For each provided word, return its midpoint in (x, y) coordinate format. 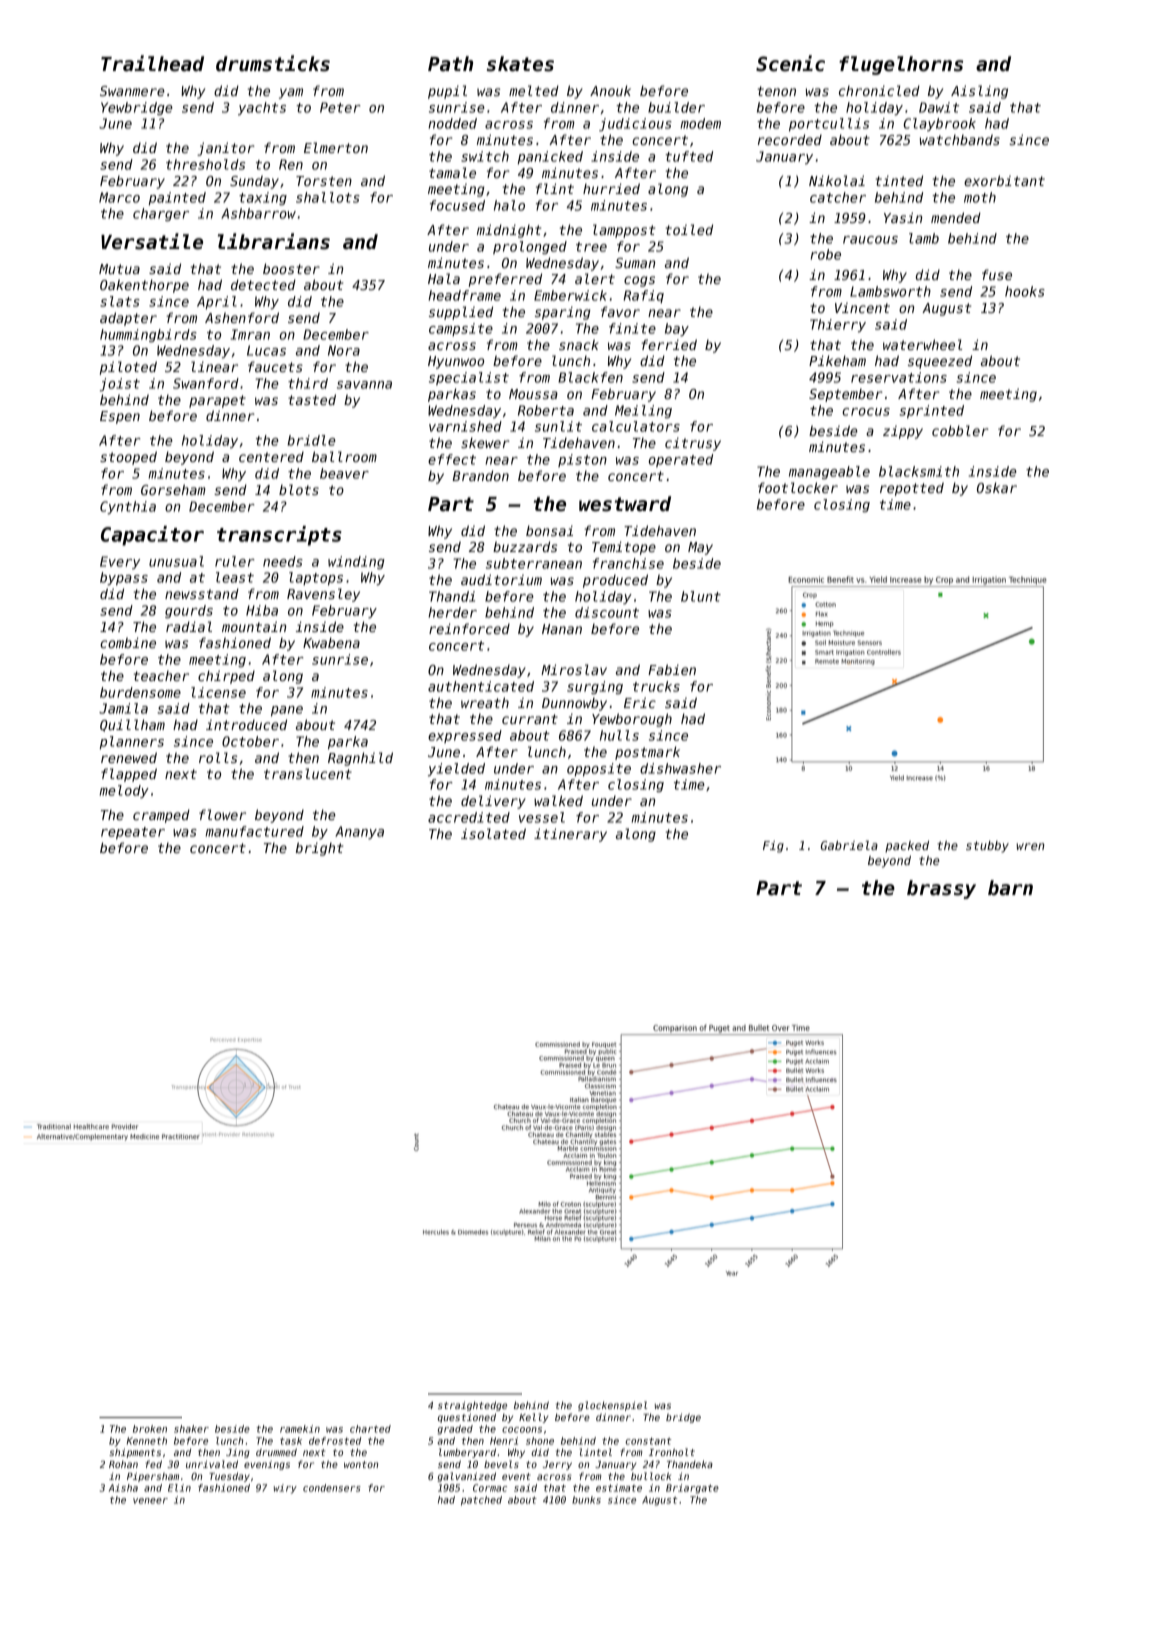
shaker (191, 1429)
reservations (899, 377)
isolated (493, 833)
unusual (176, 561)
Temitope (624, 548)
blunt (701, 596)
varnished (465, 426)
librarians (274, 241)
